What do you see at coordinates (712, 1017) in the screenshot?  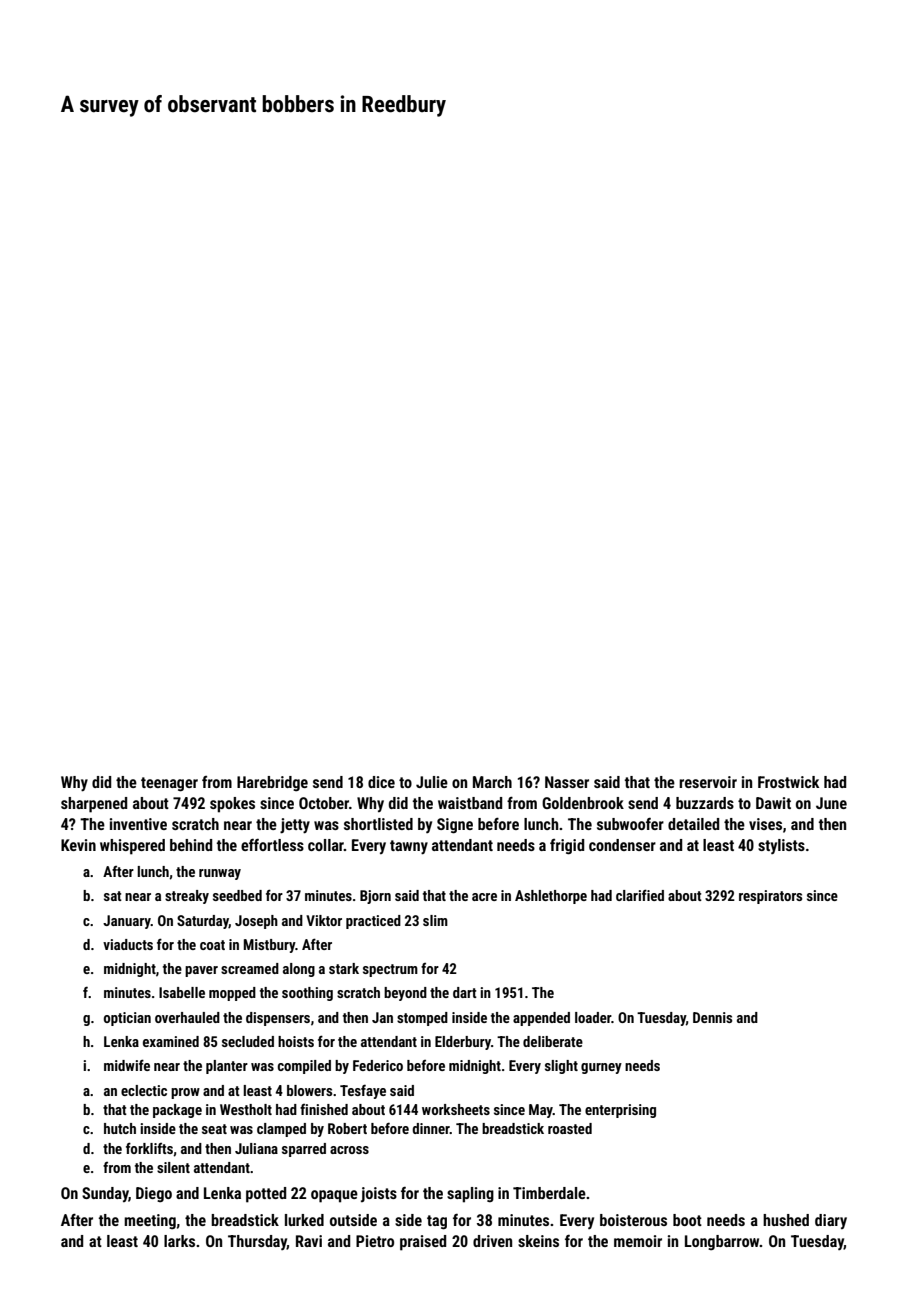 I see `Dennis` at bounding box center [712, 1017].
